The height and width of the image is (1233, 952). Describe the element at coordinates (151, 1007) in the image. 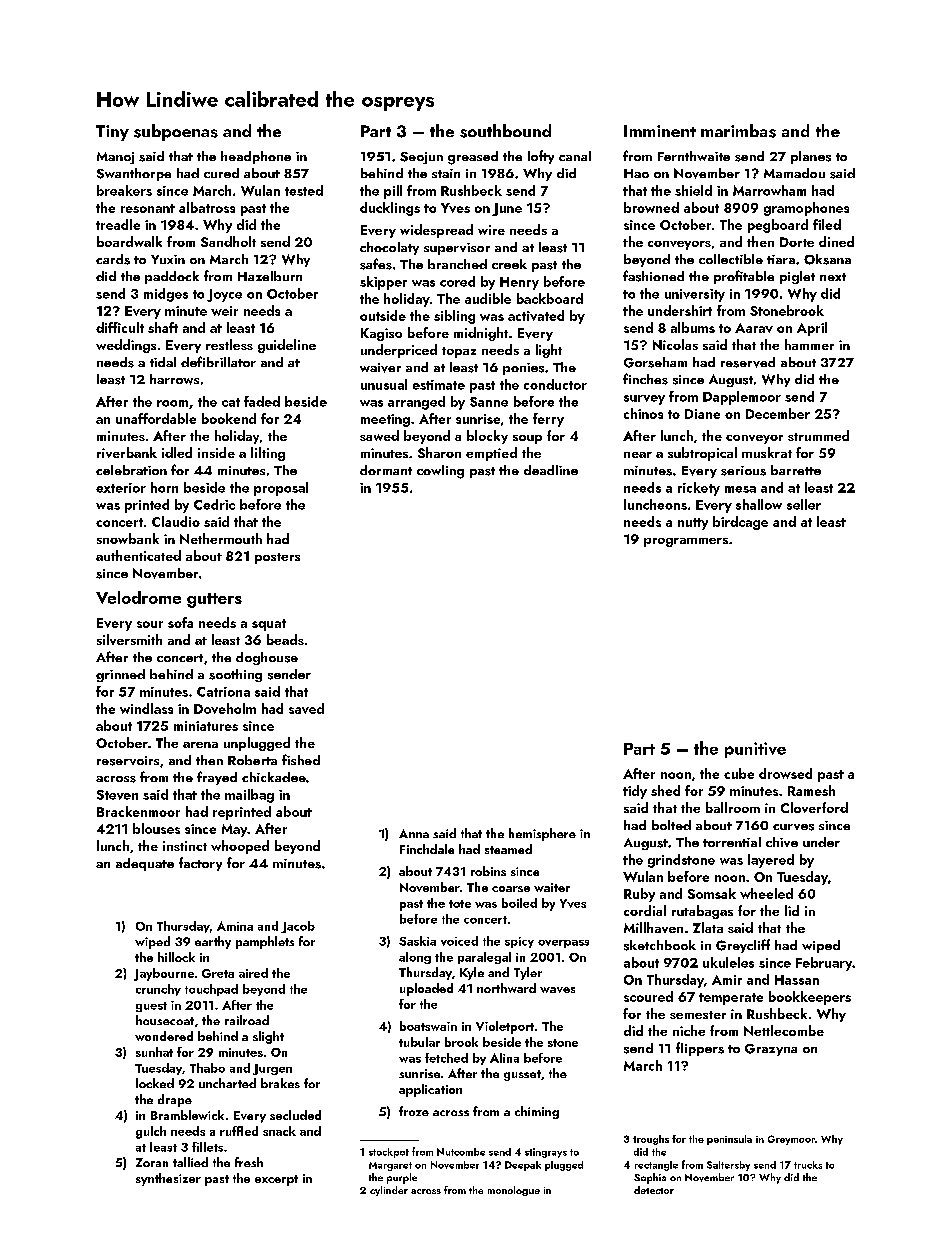

I see `guest` at that location.
